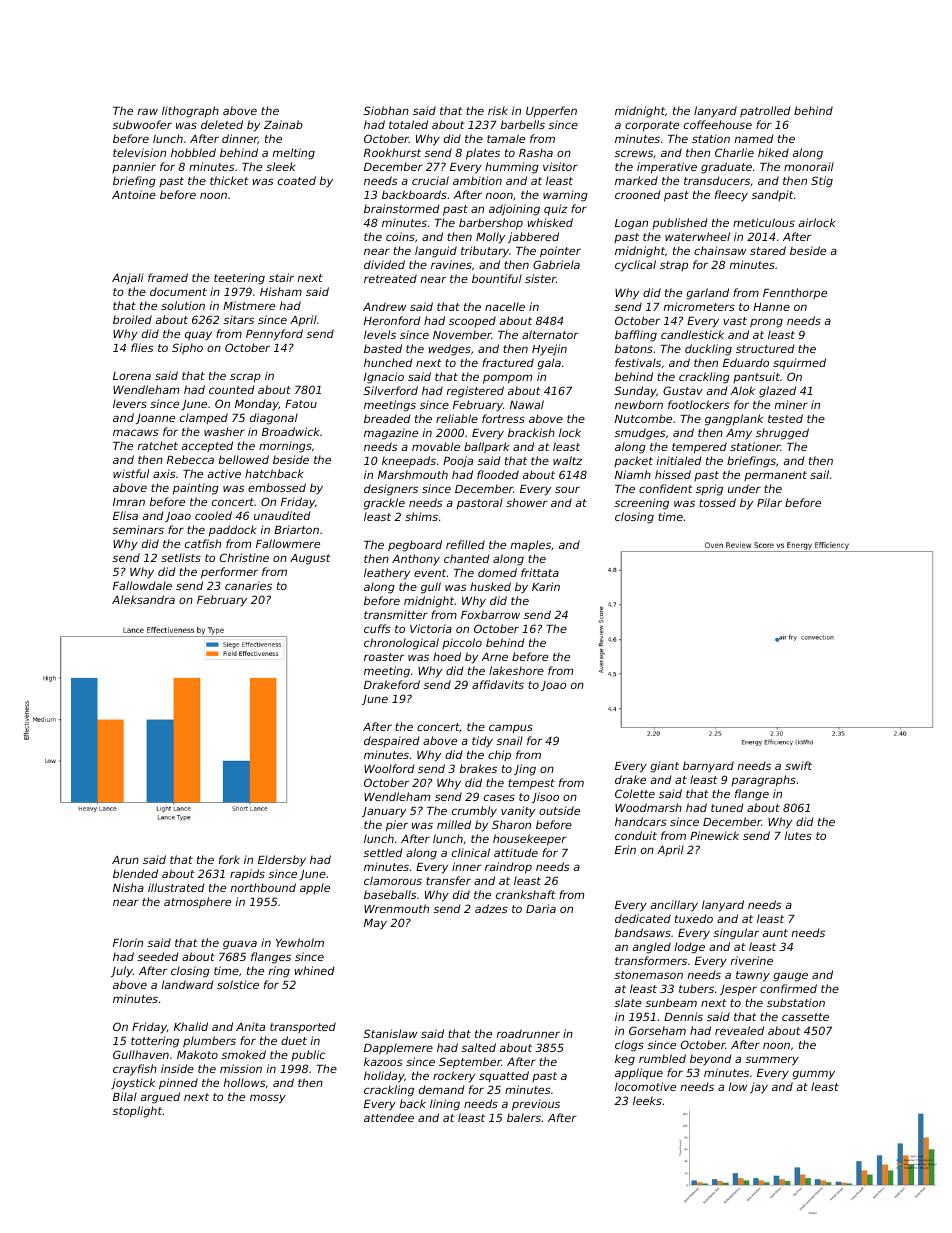 The width and height of the page is (952, 1233). What do you see at coordinates (178, 291) in the page?
I see `document` at bounding box center [178, 291].
